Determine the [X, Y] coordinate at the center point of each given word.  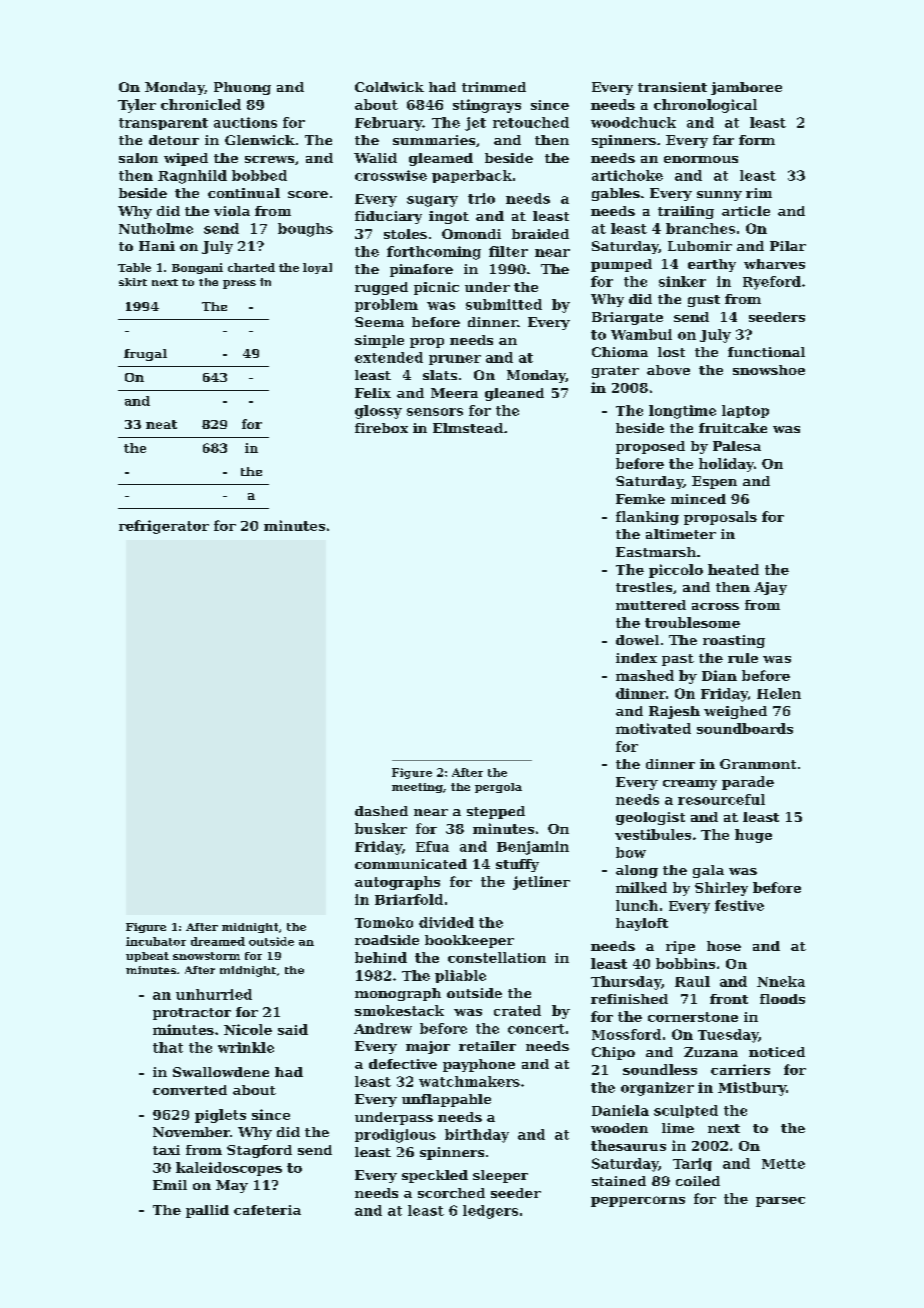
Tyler [137, 106]
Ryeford [772, 283]
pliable [460, 976]
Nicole [248, 1029]
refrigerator [164, 527]
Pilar [788, 246]
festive [739, 905]
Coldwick [389, 87]
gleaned [514, 394]
